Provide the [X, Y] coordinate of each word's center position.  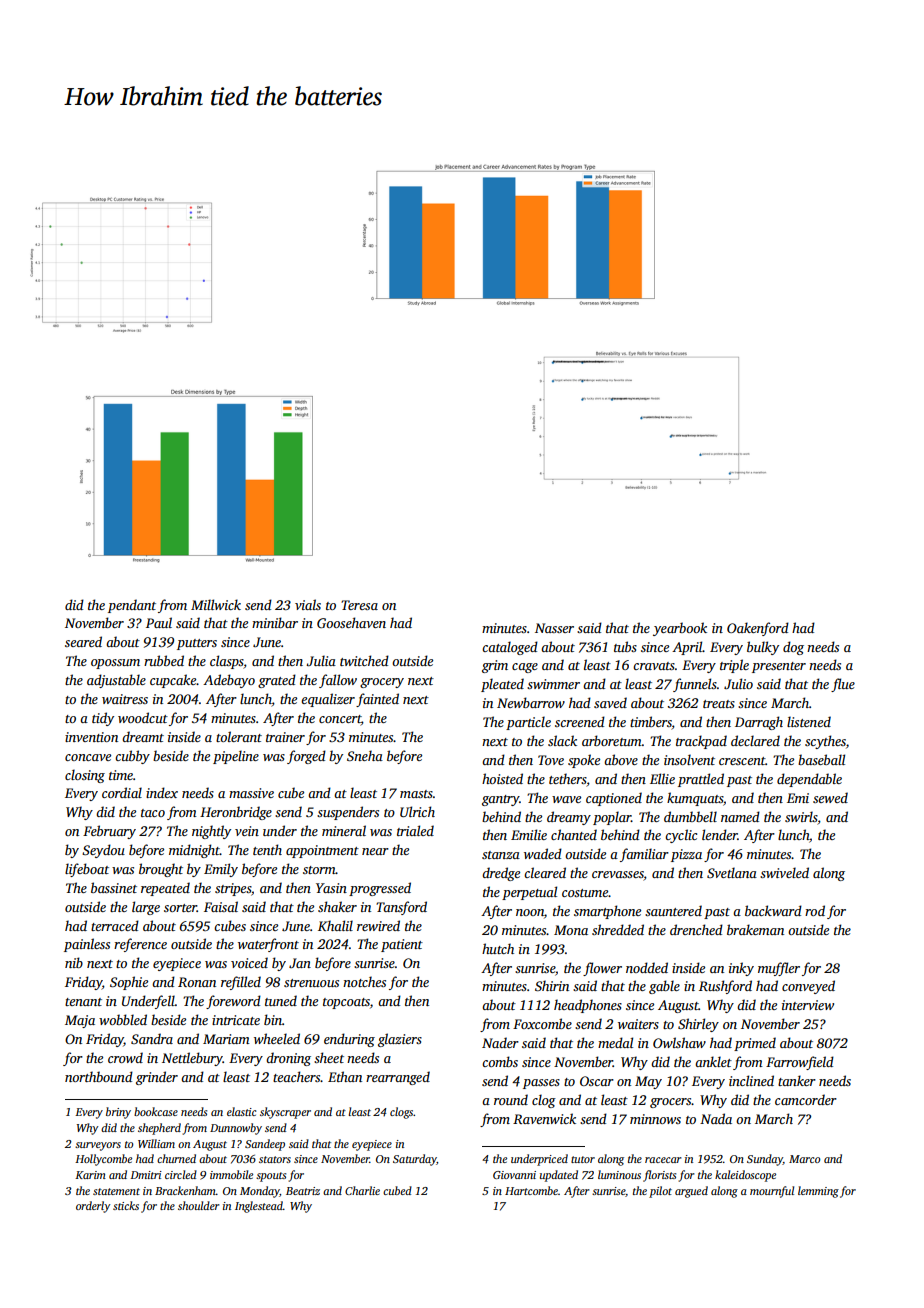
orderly [93, 1207]
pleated [502, 685]
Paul [159, 622]
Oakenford [758, 629]
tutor [583, 1159]
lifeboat [87, 870]
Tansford [401, 908]
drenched [696, 929]
